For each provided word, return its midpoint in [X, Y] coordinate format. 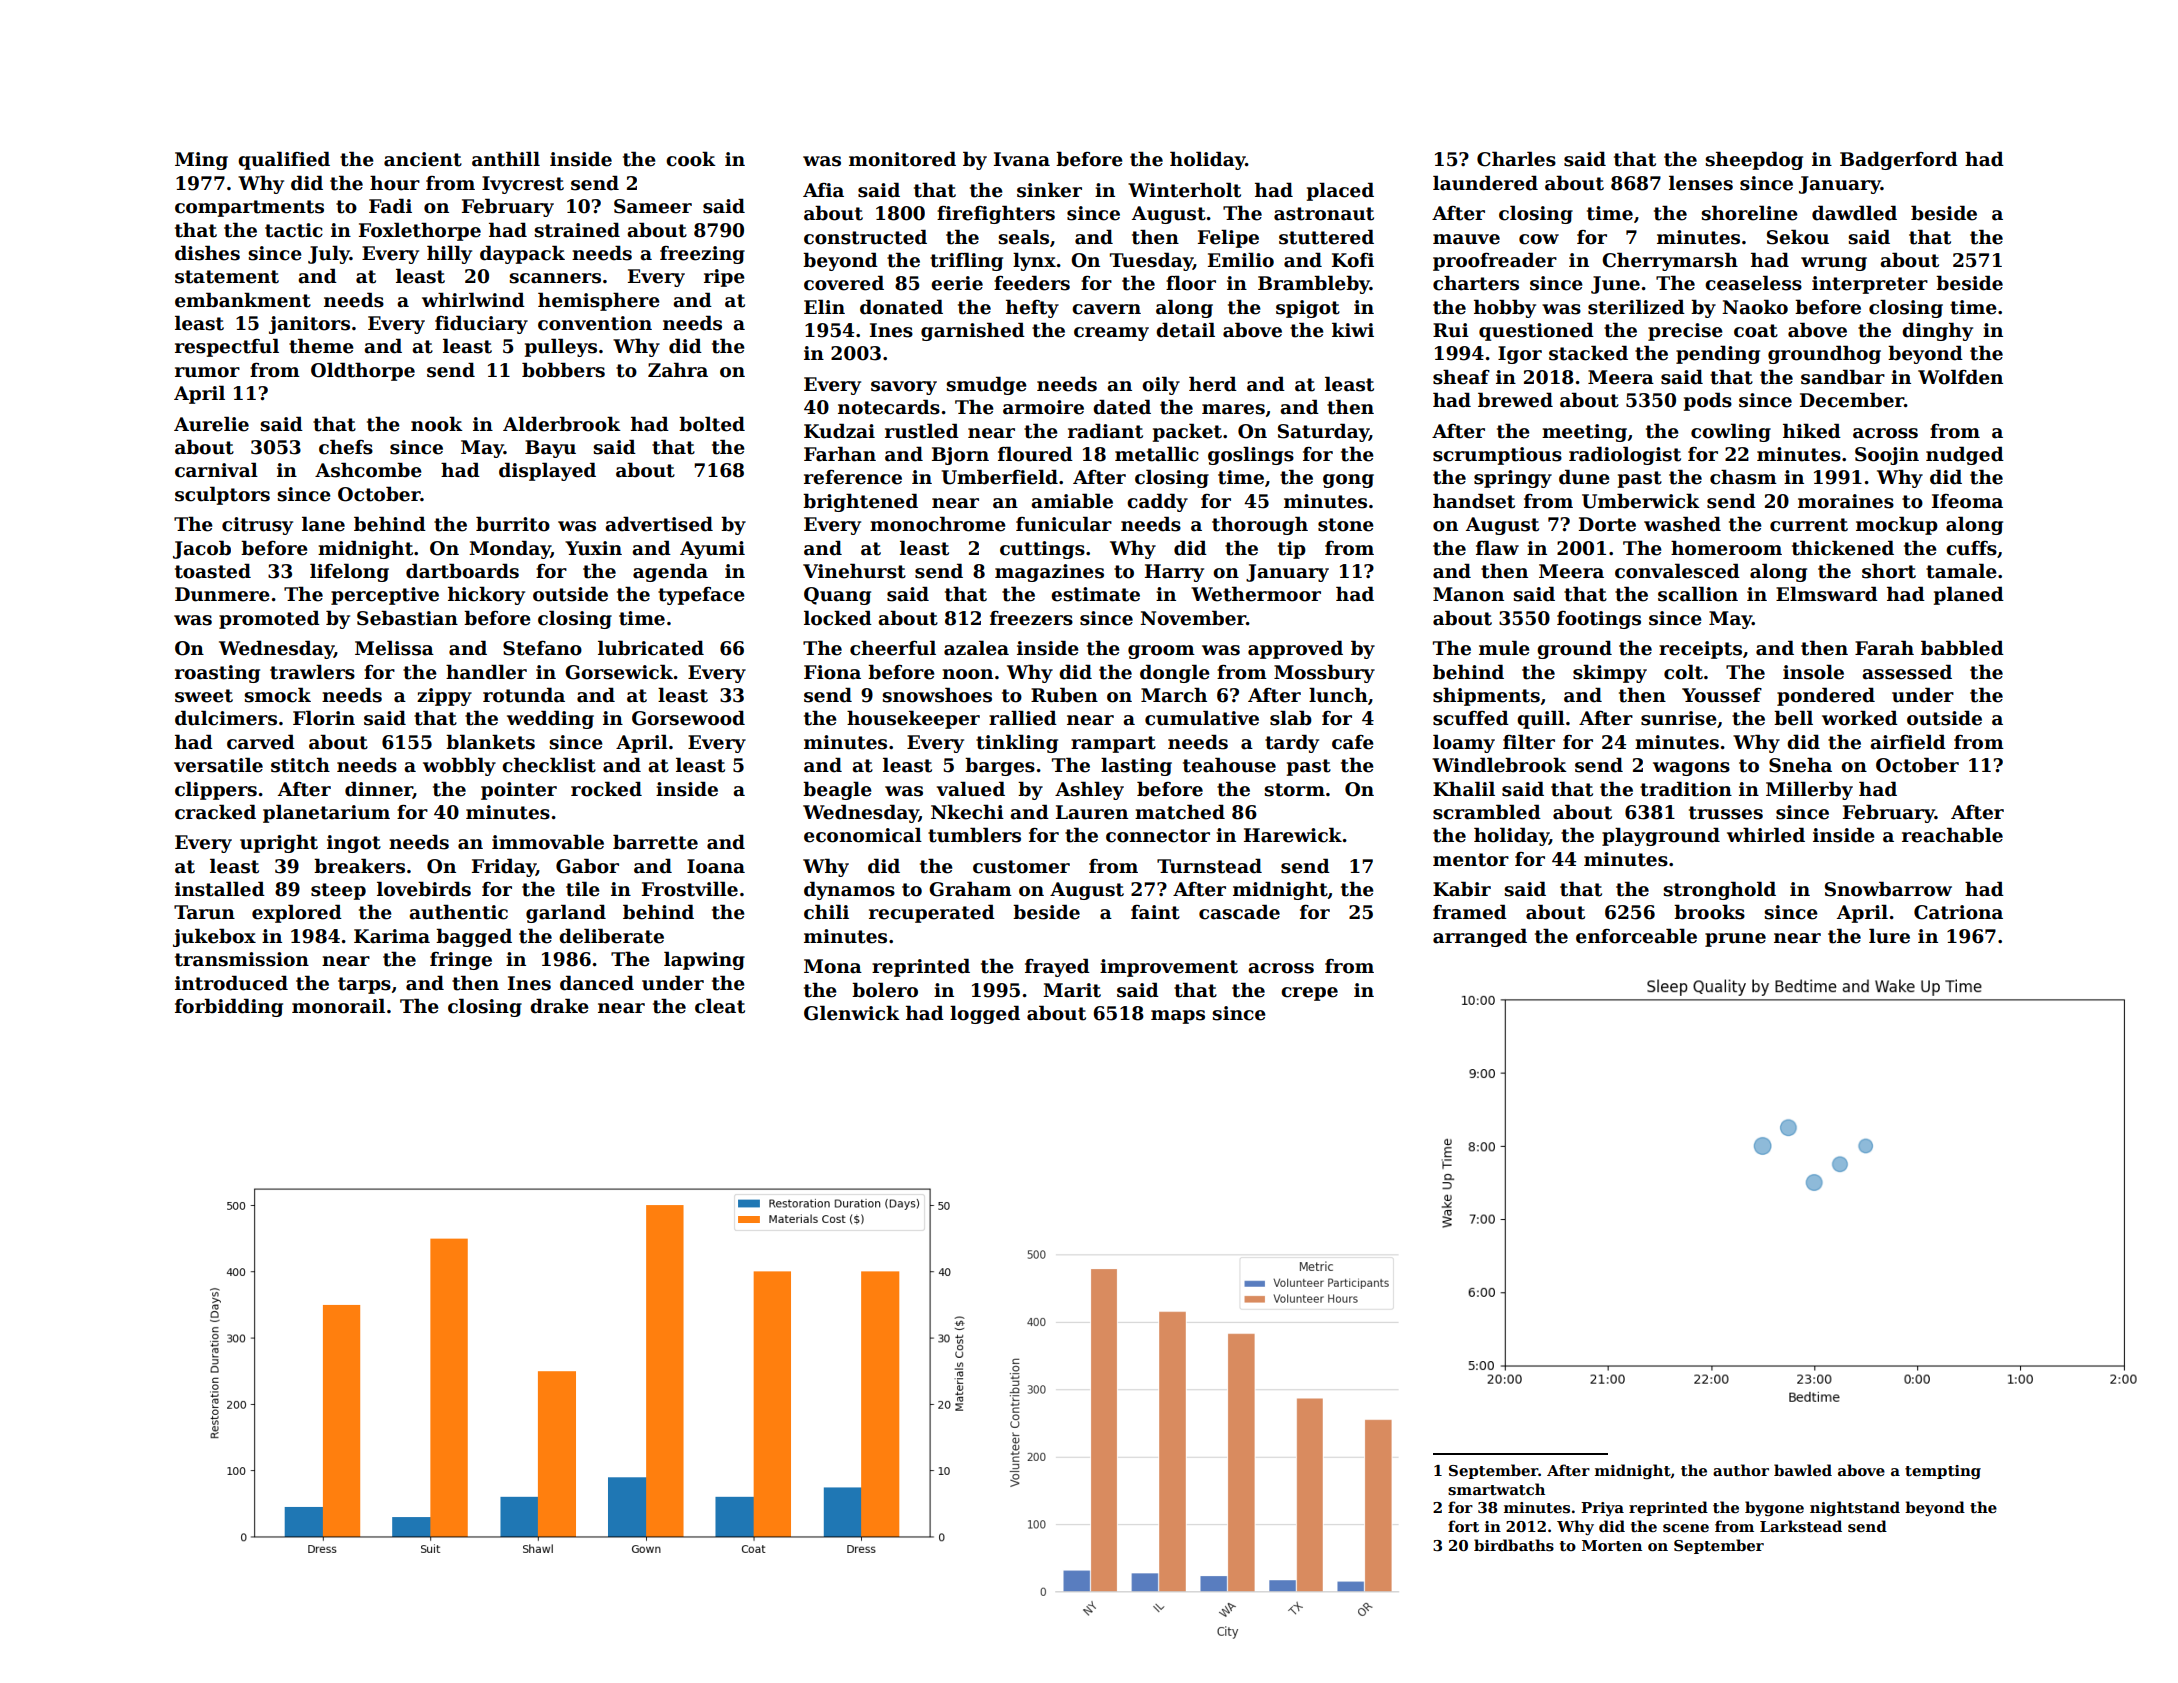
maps [1178, 1017]
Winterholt [1184, 190]
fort [1463, 1526]
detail [1185, 330]
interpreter [1870, 285]
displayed [547, 471]
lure [1889, 936]
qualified [284, 160]
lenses [1701, 183]
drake [559, 1006]
